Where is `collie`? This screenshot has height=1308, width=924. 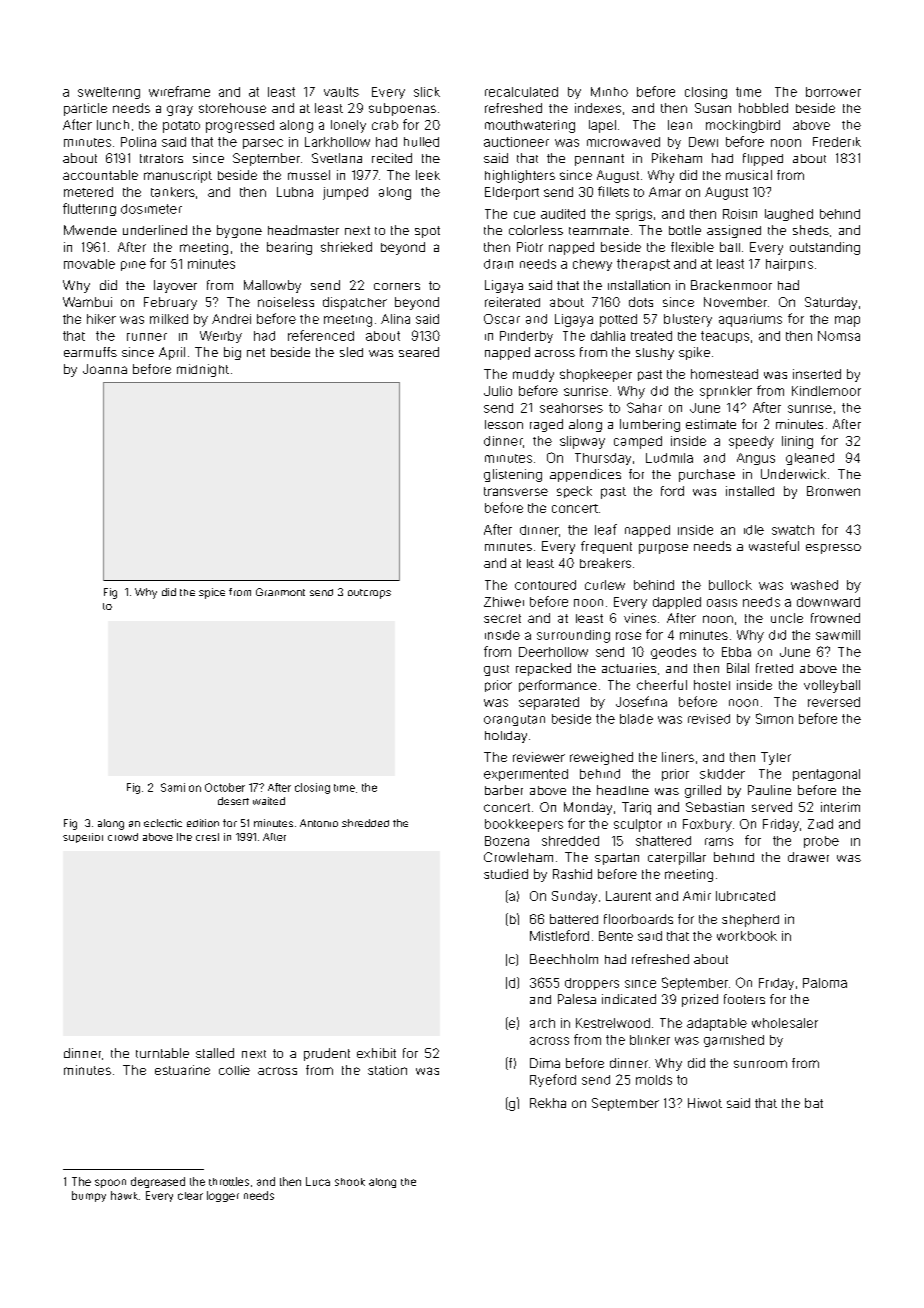
collie is located at coordinates (234, 1070).
